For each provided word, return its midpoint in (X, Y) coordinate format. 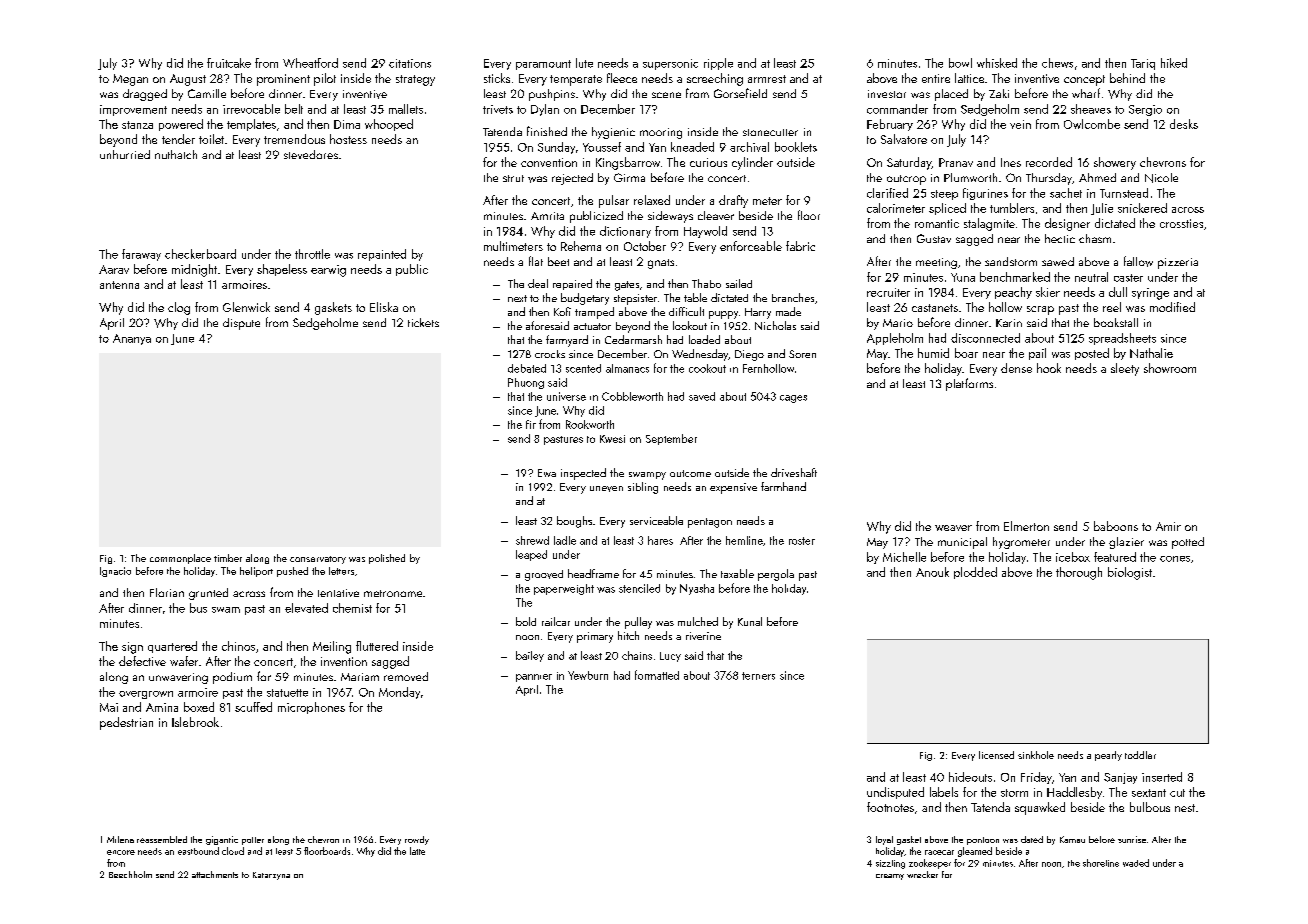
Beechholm (130, 874)
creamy (890, 877)
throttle (312, 254)
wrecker (922, 874)
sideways (670, 217)
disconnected (985, 338)
